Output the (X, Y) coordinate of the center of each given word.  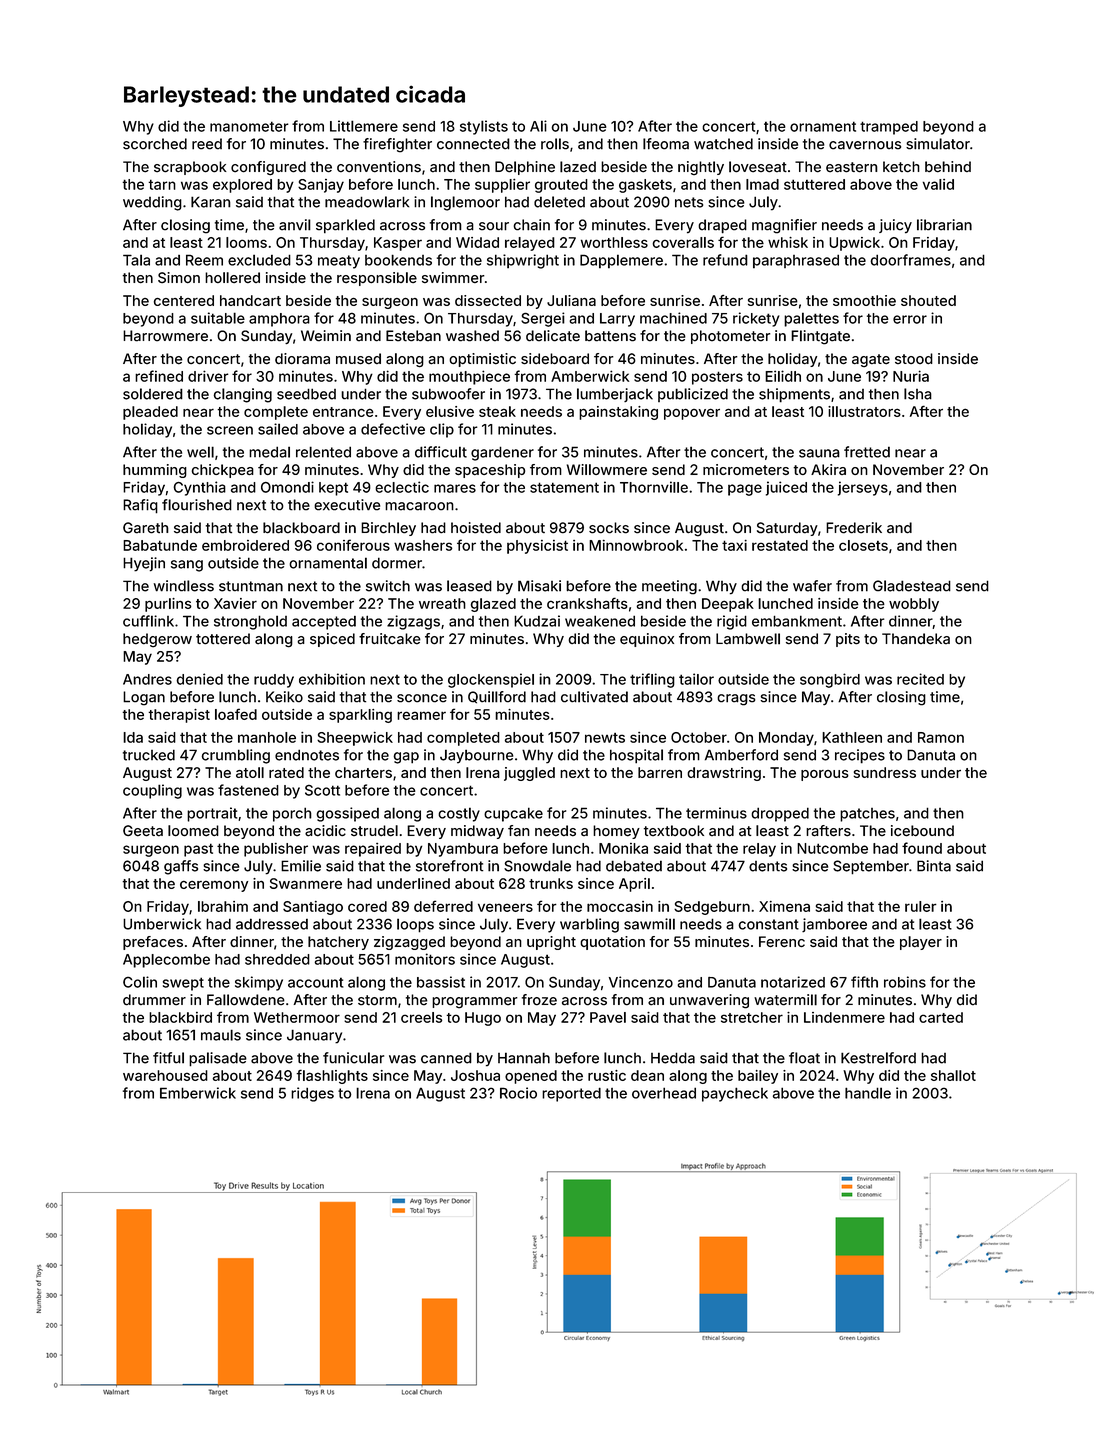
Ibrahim (223, 906)
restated (780, 545)
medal (269, 452)
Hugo (483, 1019)
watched (723, 144)
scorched (155, 144)
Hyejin (144, 564)
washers (423, 545)
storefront (449, 866)
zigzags (413, 622)
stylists (484, 127)
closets (863, 545)
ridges (312, 1094)
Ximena (784, 906)
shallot (953, 1075)
